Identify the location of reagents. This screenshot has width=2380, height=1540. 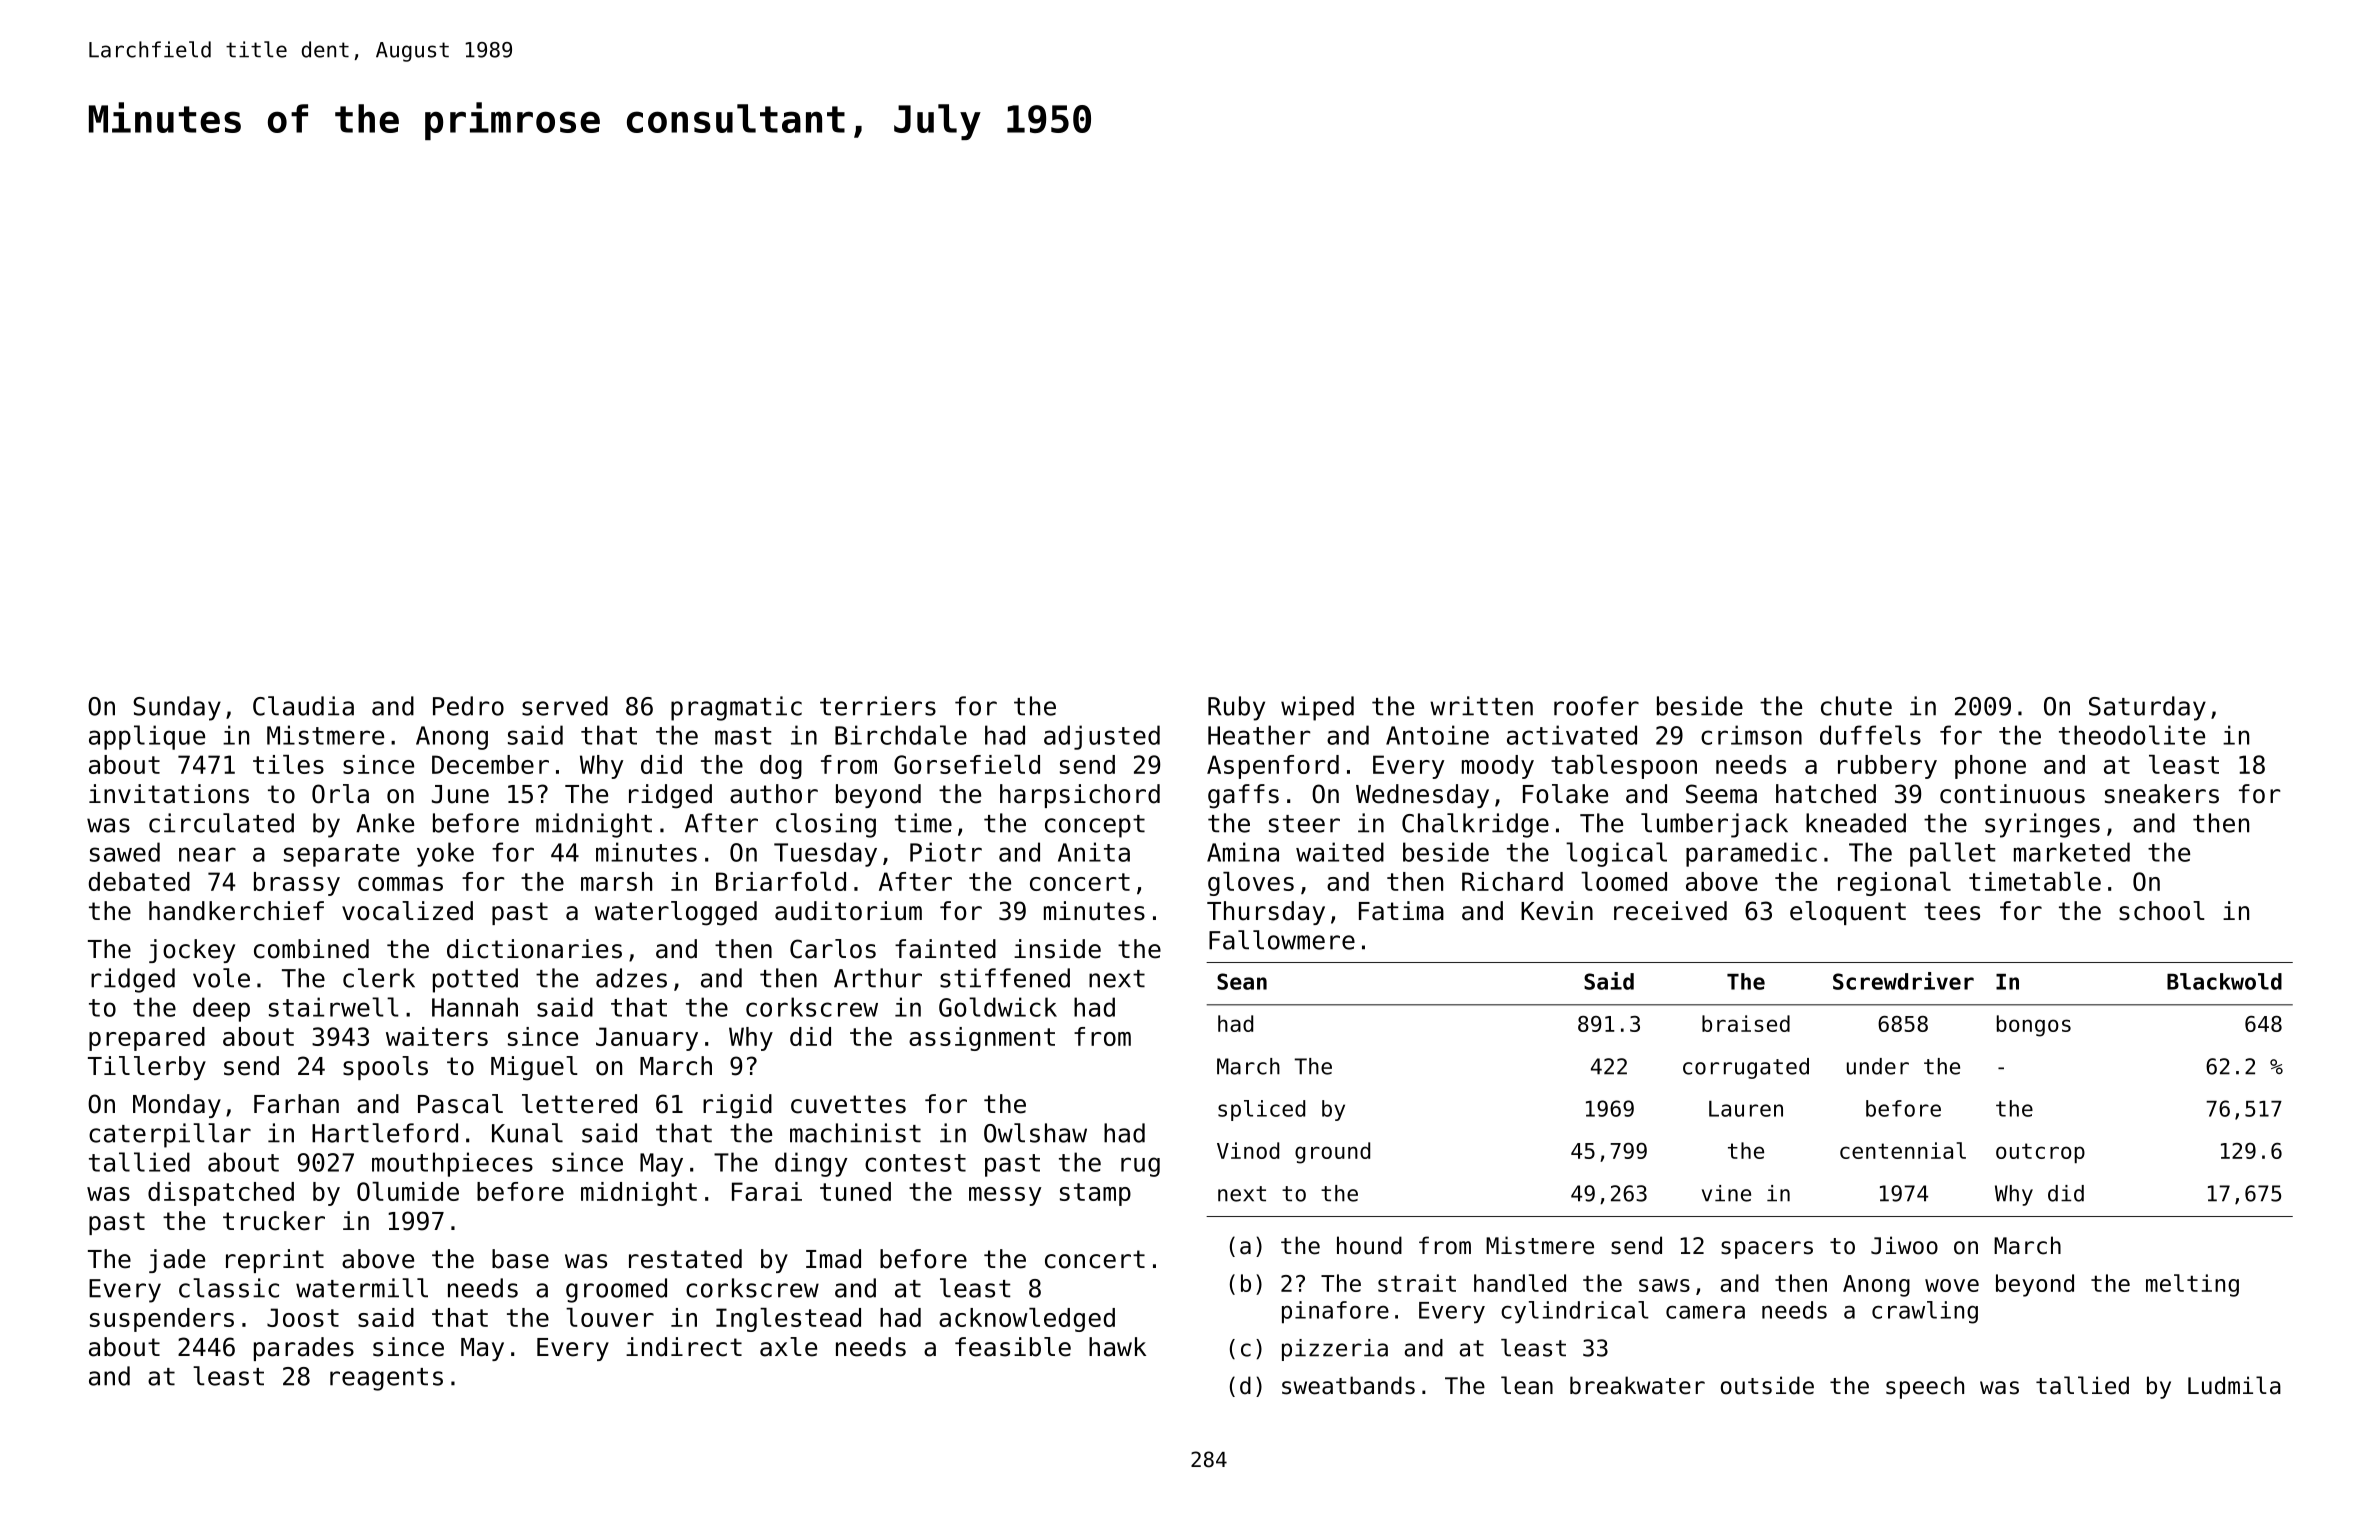
(386, 1379).
